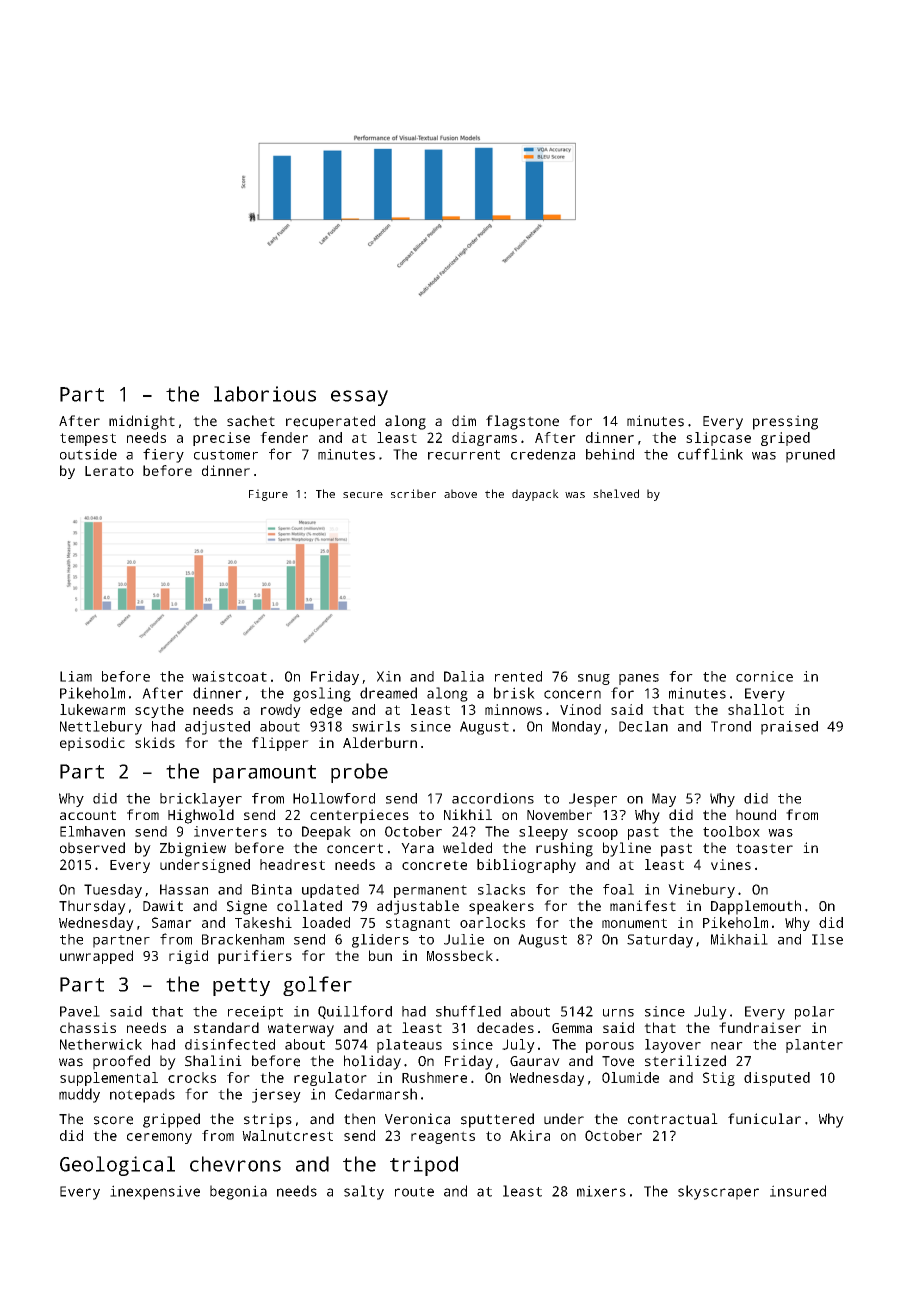  I want to click on hound, so click(756, 814).
